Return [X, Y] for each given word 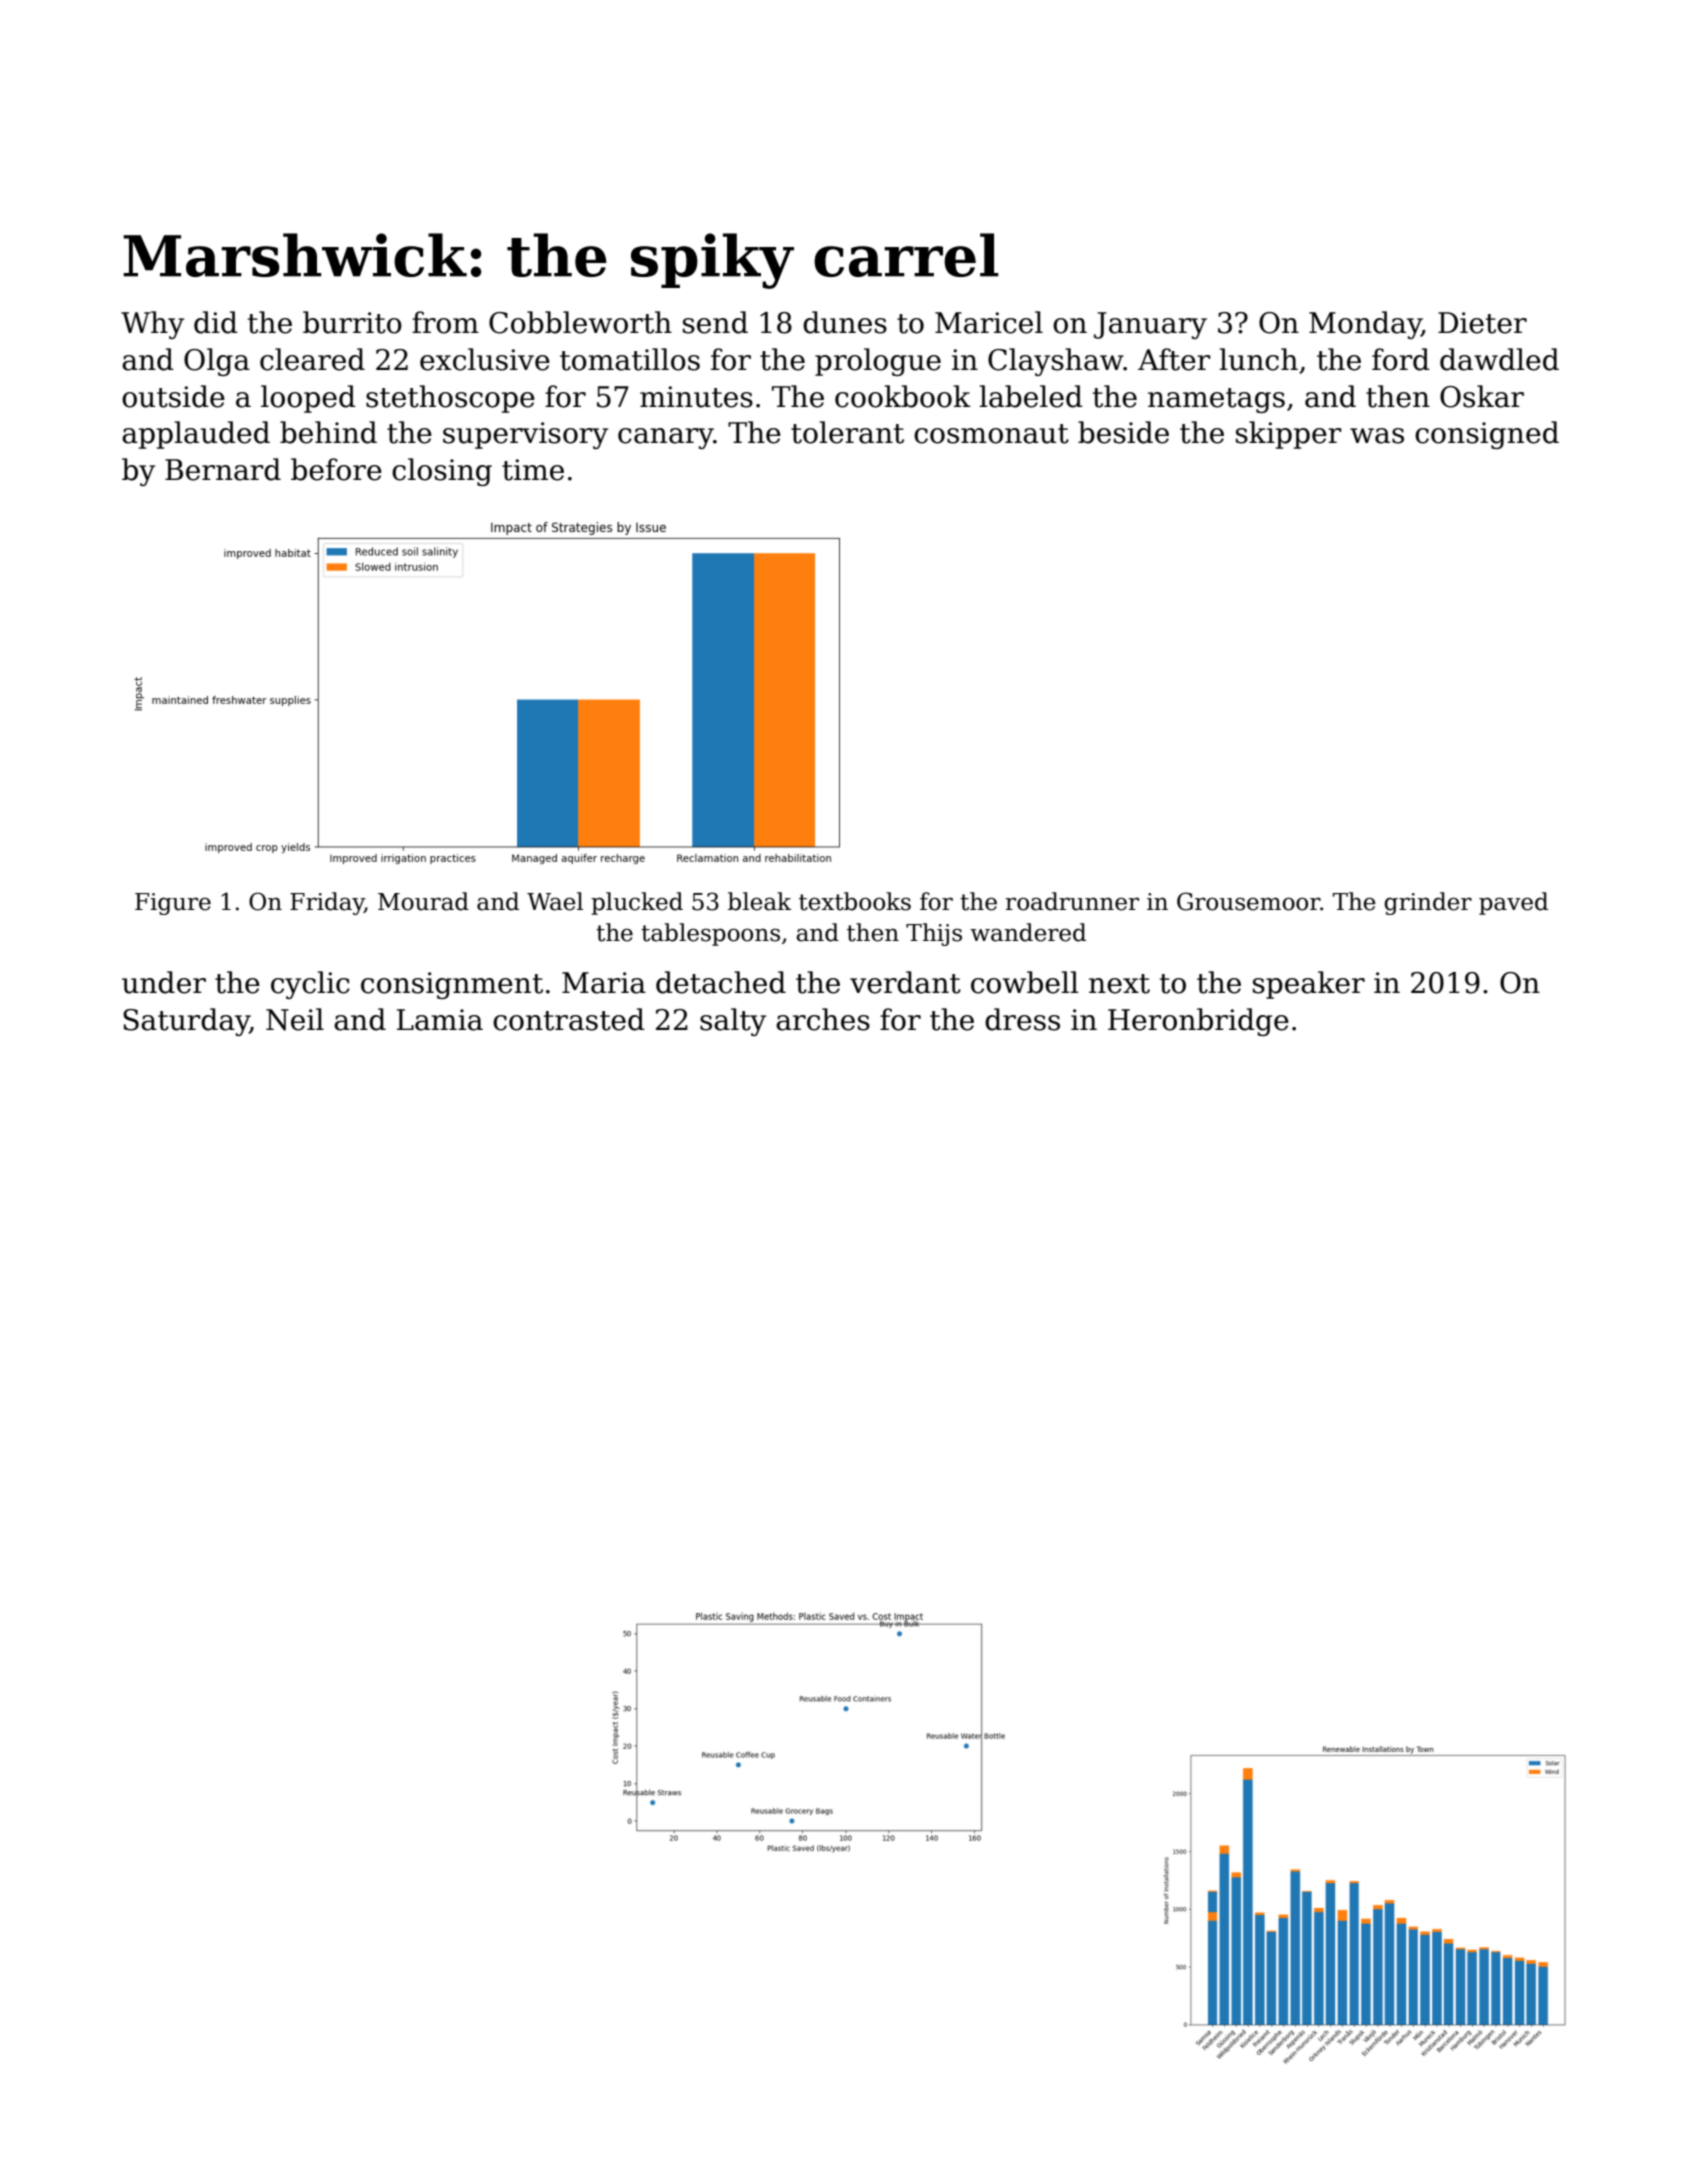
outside [173, 396]
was [1377, 436]
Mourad [423, 901]
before [336, 469]
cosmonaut [991, 434]
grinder [1428, 903]
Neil [295, 1019]
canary [666, 438]
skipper [1288, 435]
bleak [760, 901]
